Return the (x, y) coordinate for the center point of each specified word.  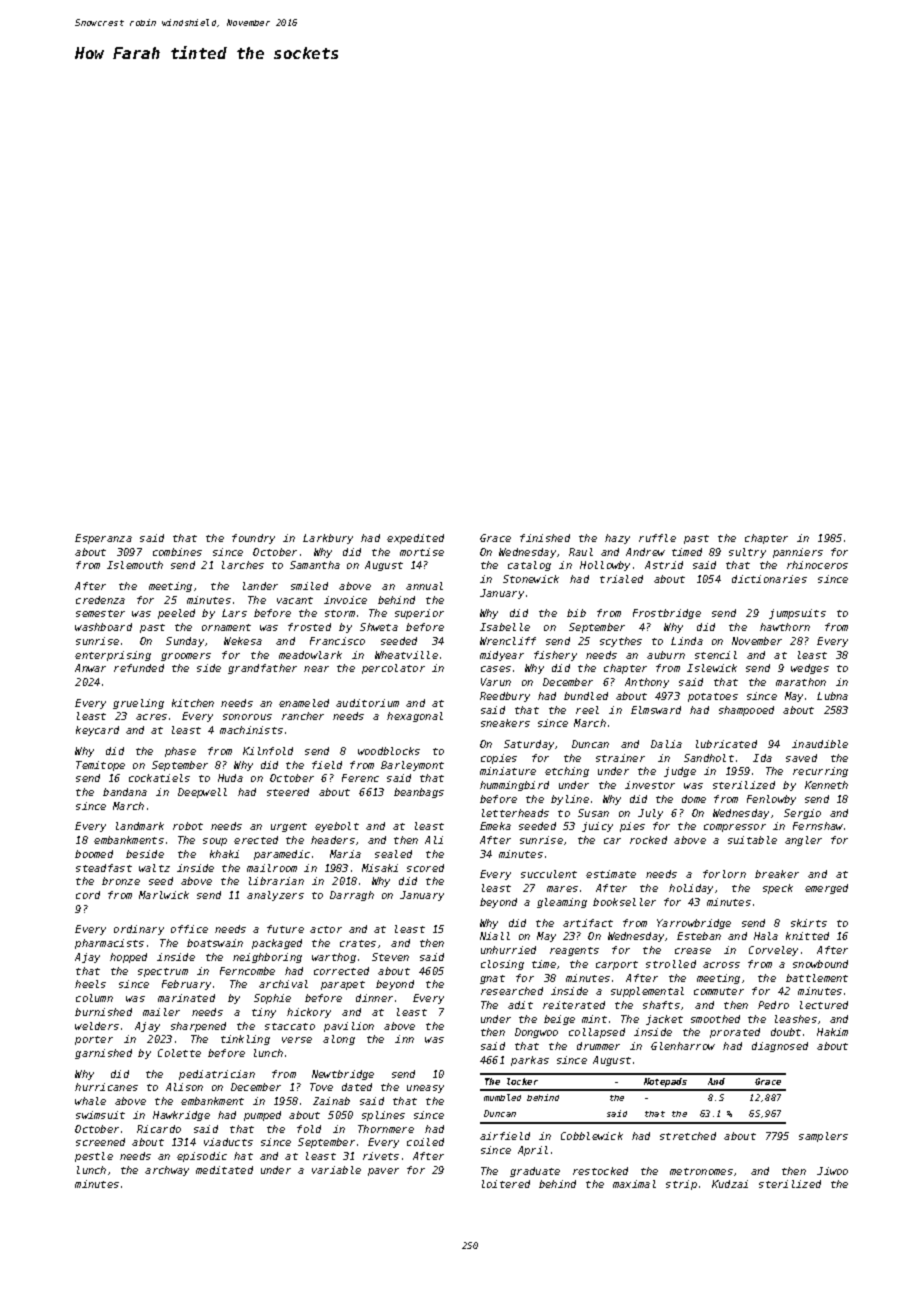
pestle (94, 1157)
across (721, 965)
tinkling (245, 1040)
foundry (253, 539)
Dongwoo (536, 1033)
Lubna (832, 696)
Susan (593, 813)
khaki (224, 854)
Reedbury (505, 697)
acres (151, 717)
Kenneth (826, 785)
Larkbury (328, 539)
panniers (798, 553)
